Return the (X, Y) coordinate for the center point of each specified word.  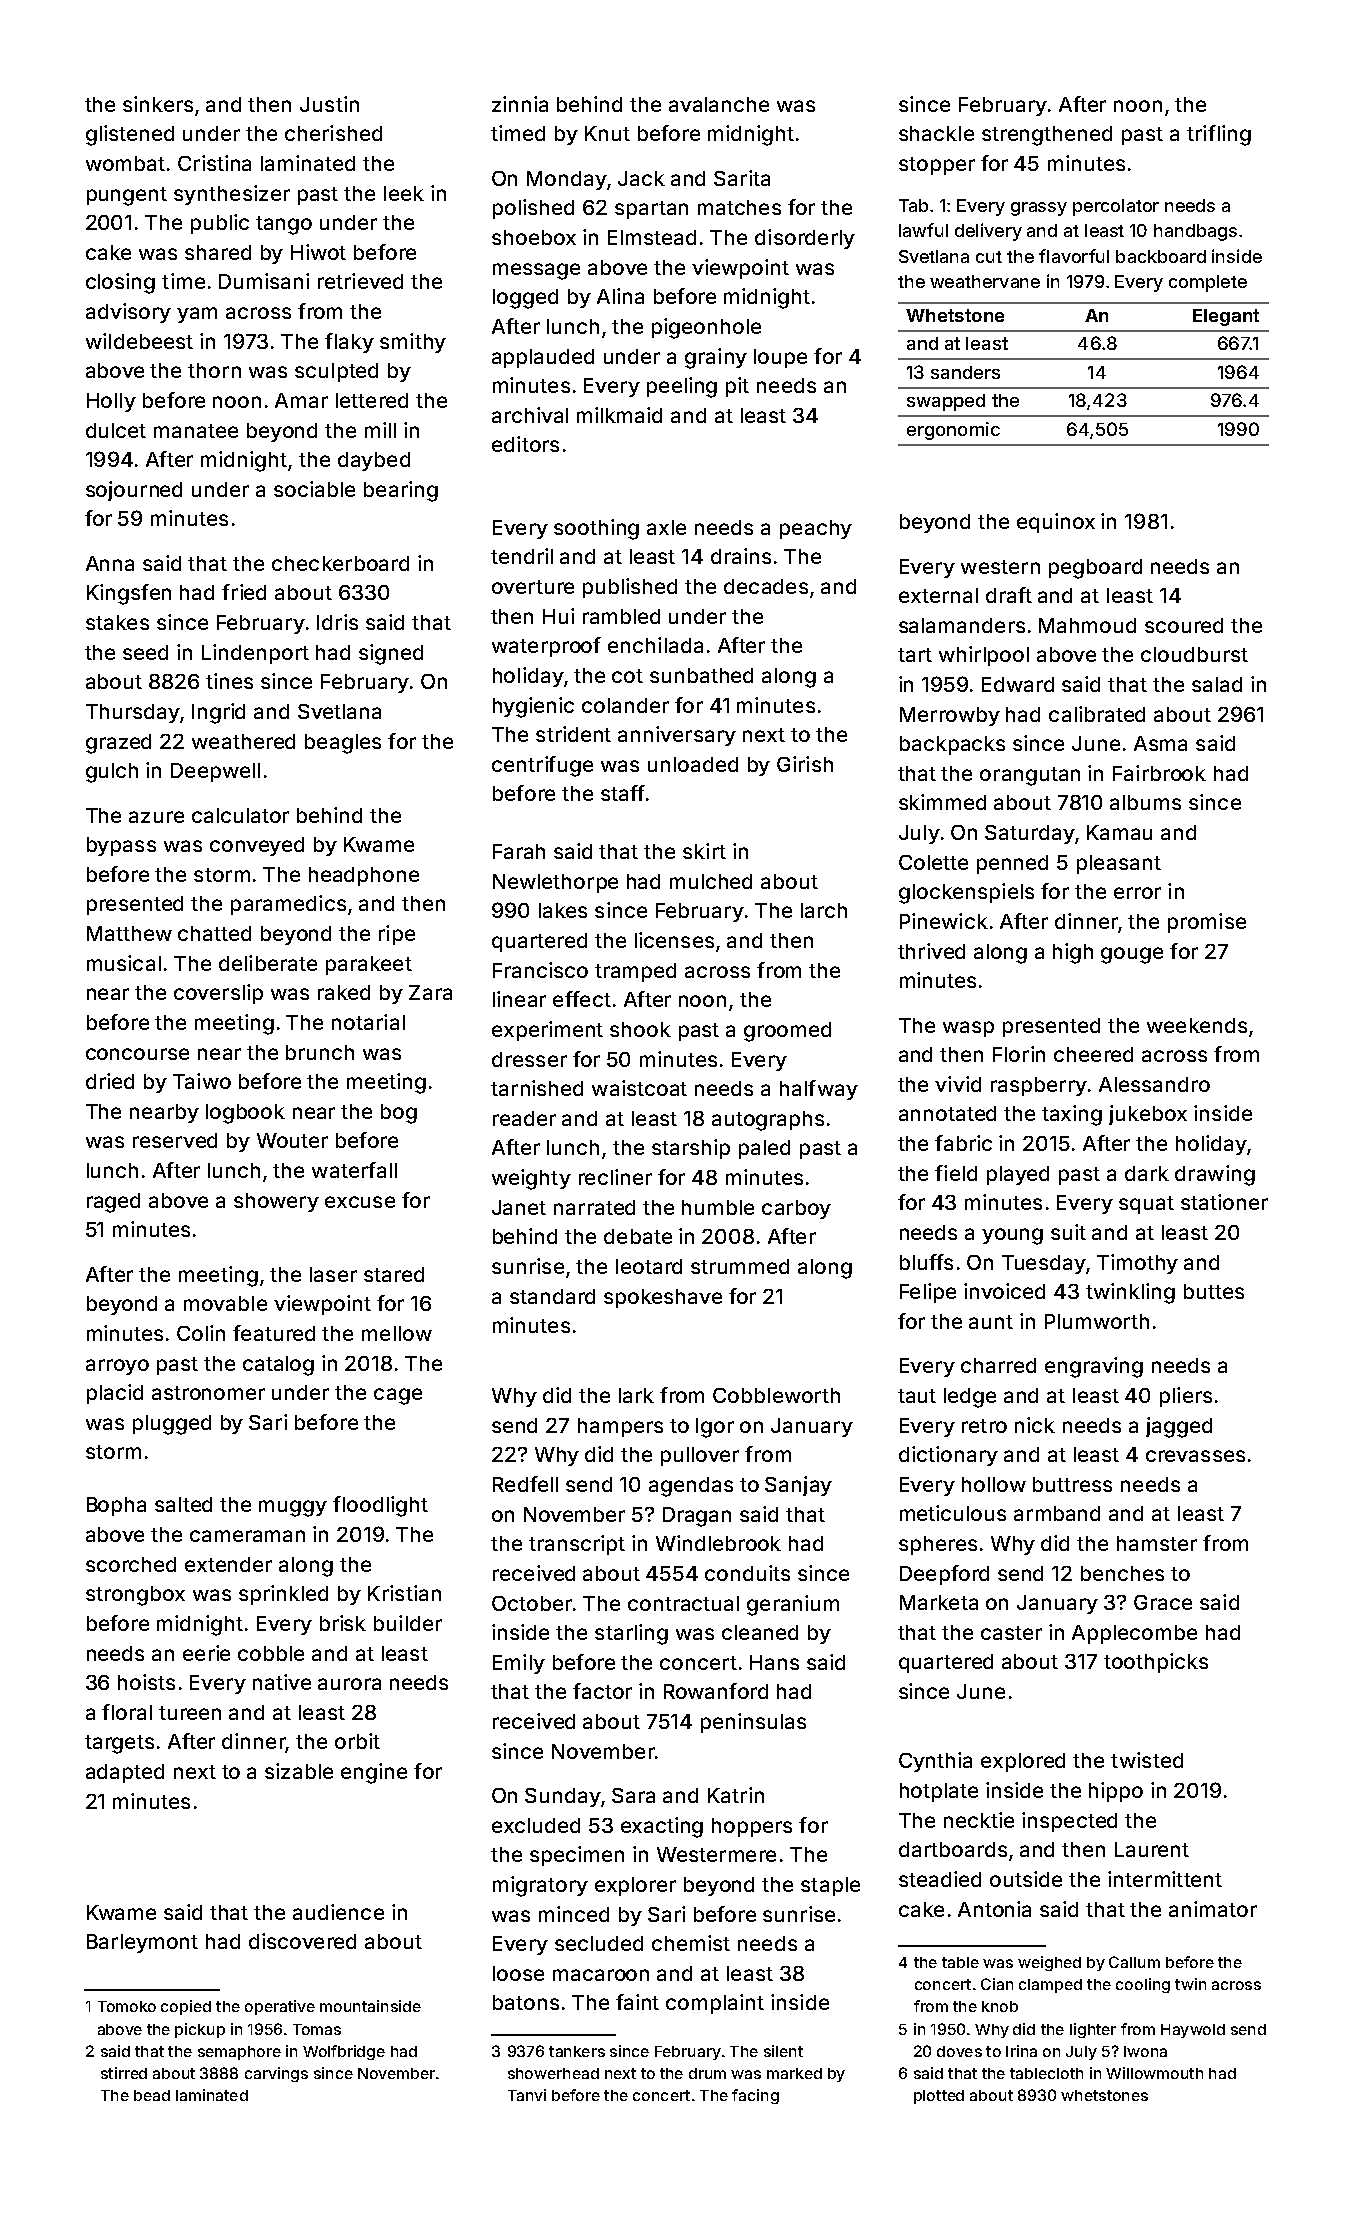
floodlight (380, 1506)
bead (152, 2095)
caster (1011, 1633)
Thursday (133, 713)
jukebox (1148, 1115)
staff (623, 793)
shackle (936, 133)
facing (755, 2096)
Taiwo (202, 1081)
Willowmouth (1154, 2073)
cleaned (760, 1632)
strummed (740, 1266)
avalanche (719, 104)
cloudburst (1194, 654)
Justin (329, 104)
